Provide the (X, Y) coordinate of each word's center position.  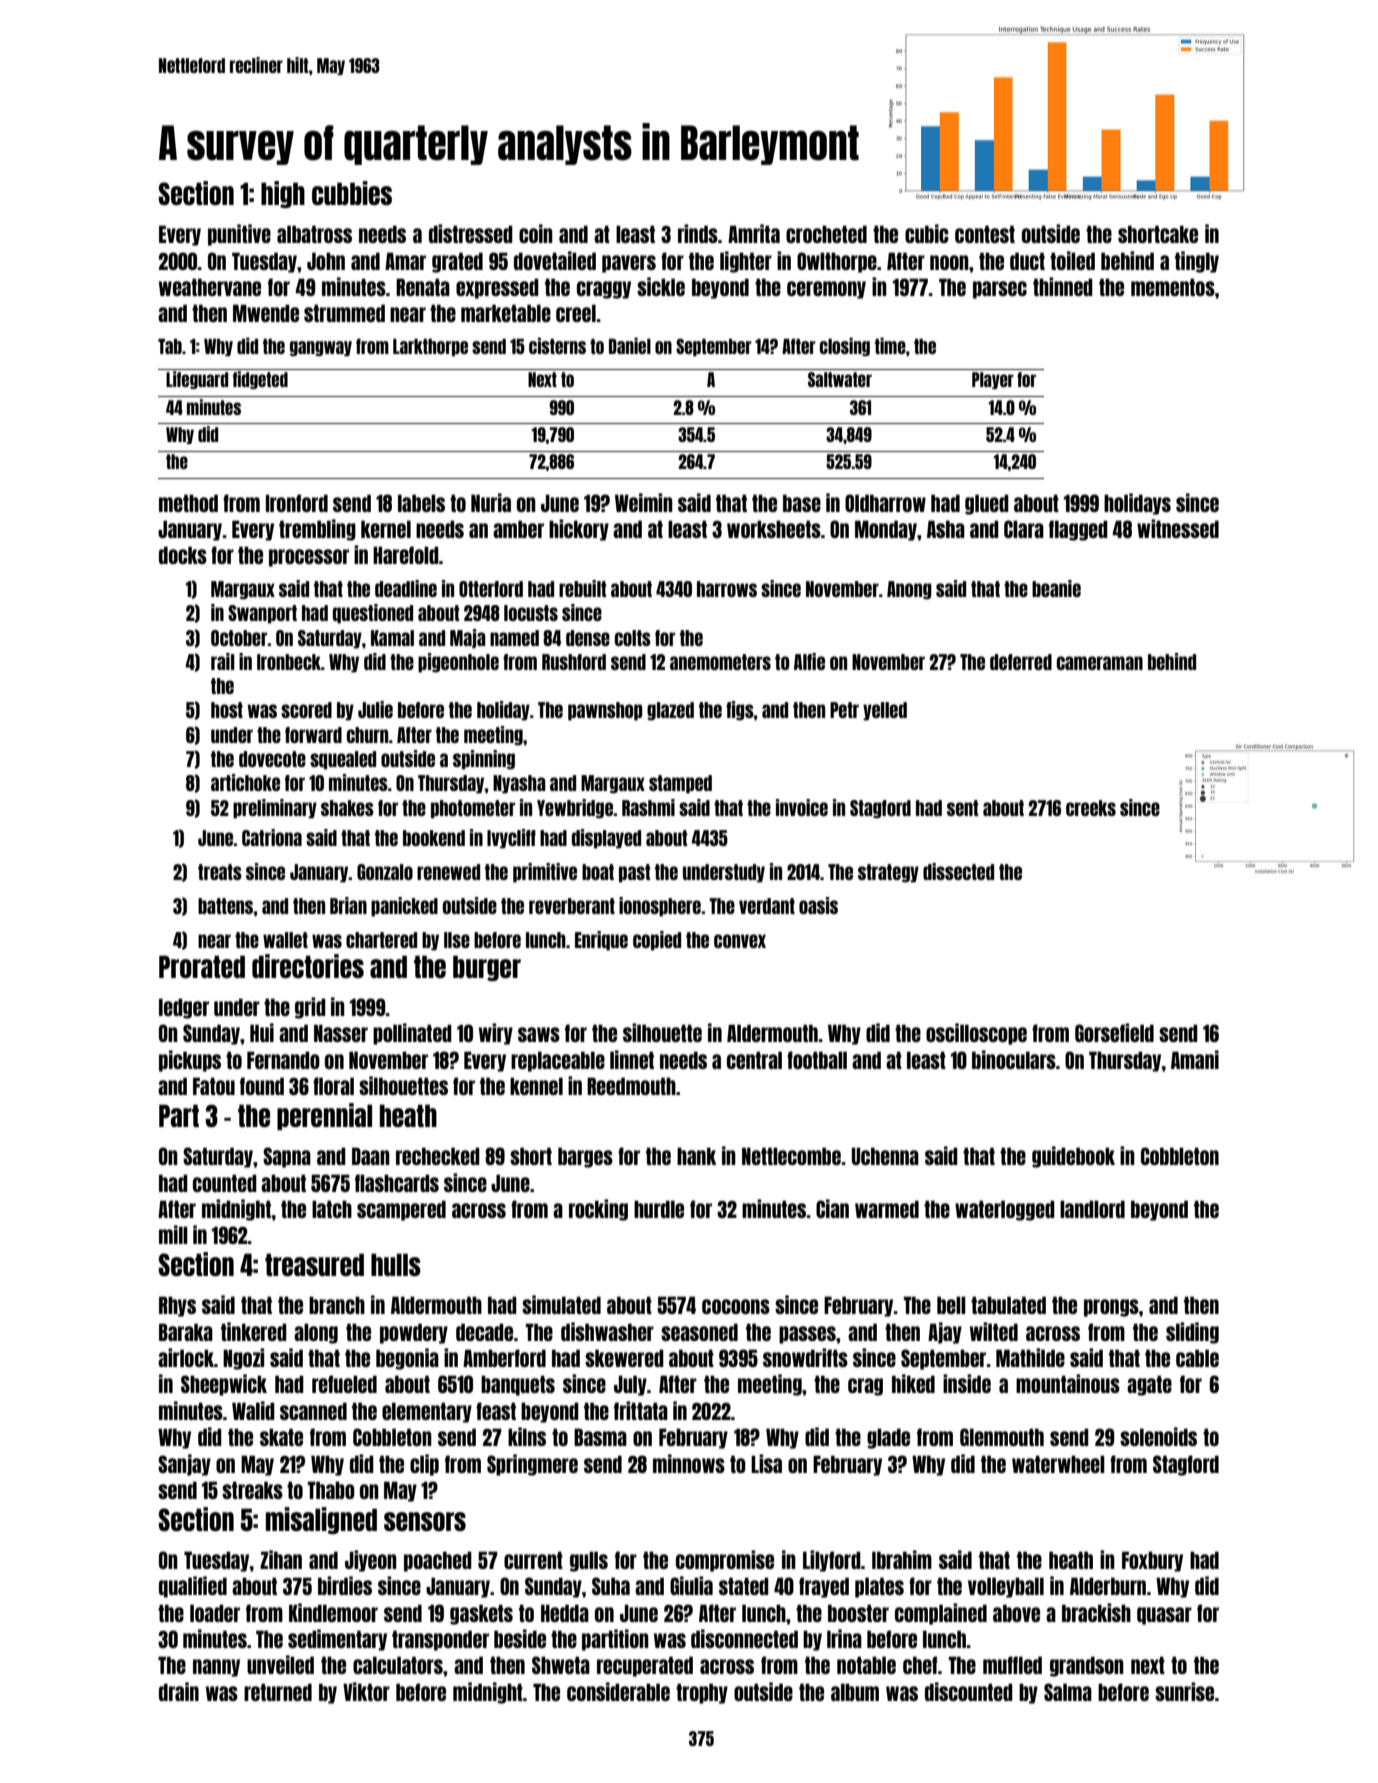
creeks (1091, 808)
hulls (396, 1264)
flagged (1078, 530)
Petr (844, 710)
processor (309, 558)
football (817, 1060)
